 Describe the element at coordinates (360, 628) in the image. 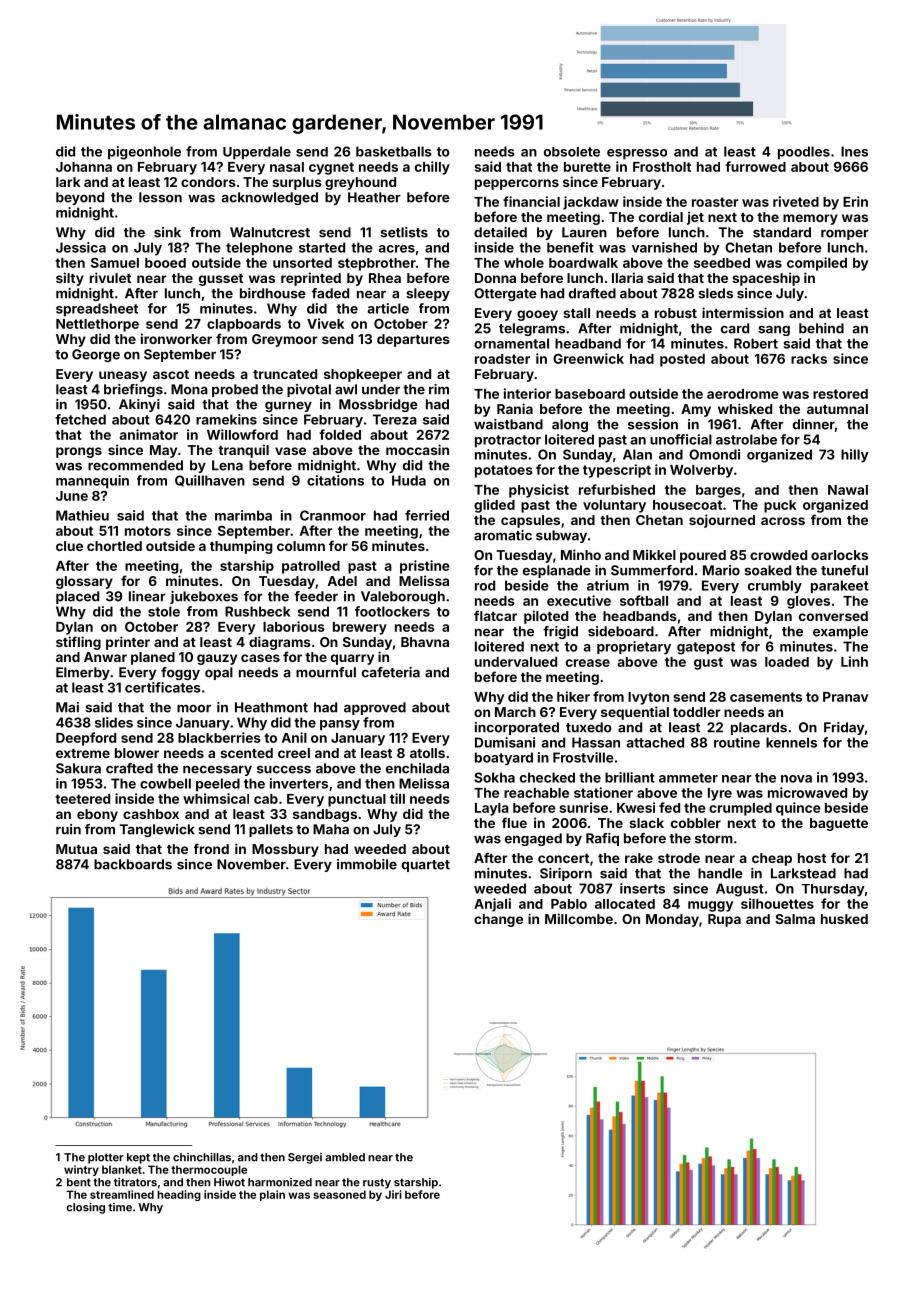

I see `brewery` at that location.
